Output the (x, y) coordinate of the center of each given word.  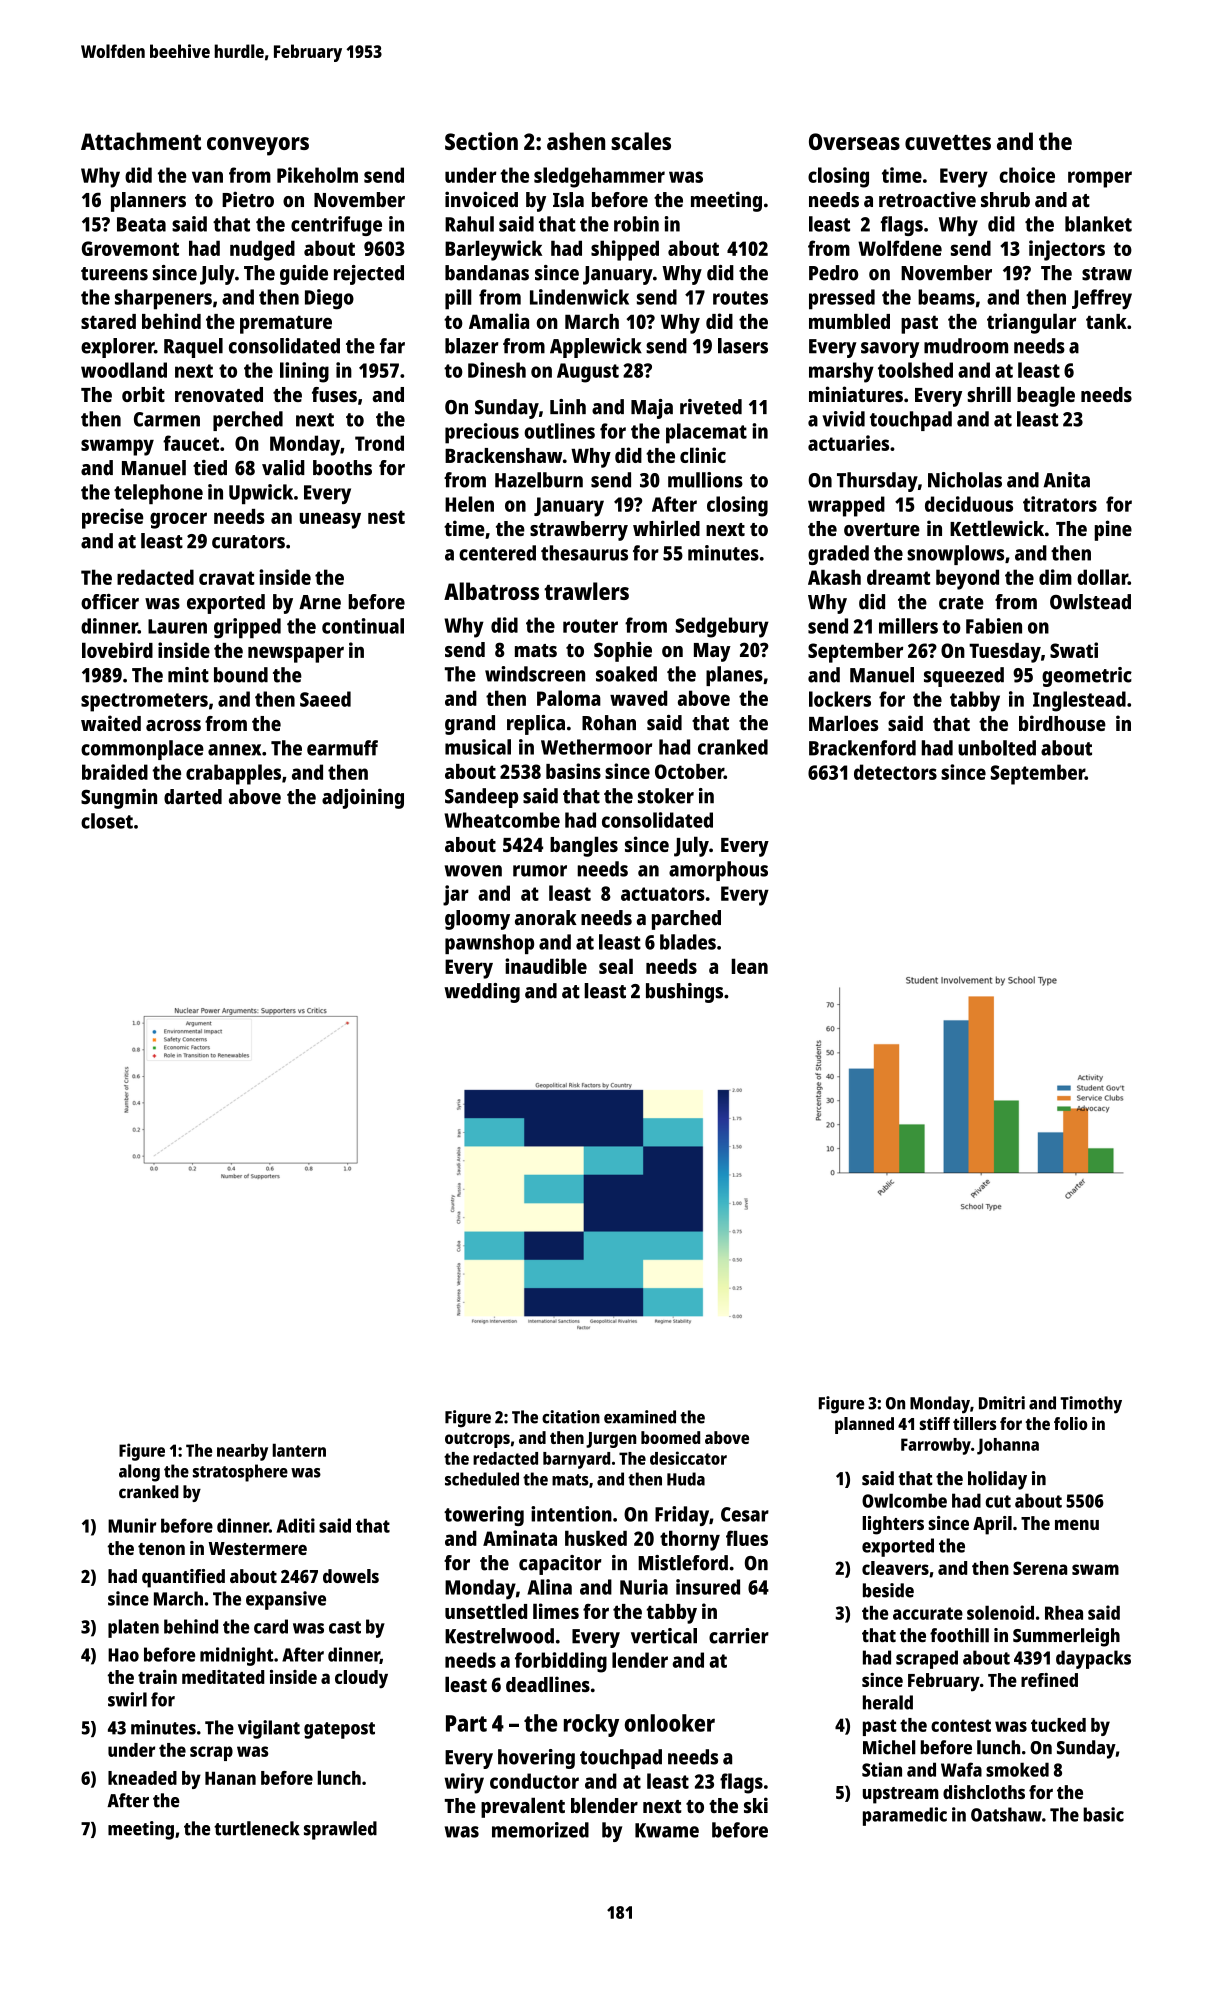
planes (734, 676)
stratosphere (240, 1473)
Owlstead (1090, 602)
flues (747, 1538)
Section (481, 141)
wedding (482, 993)
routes (740, 298)
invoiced (481, 199)
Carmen (167, 419)
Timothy (1091, 1405)
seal (616, 966)
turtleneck (257, 1828)
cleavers (895, 1568)
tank (1106, 321)
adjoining (363, 798)
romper (1100, 179)
